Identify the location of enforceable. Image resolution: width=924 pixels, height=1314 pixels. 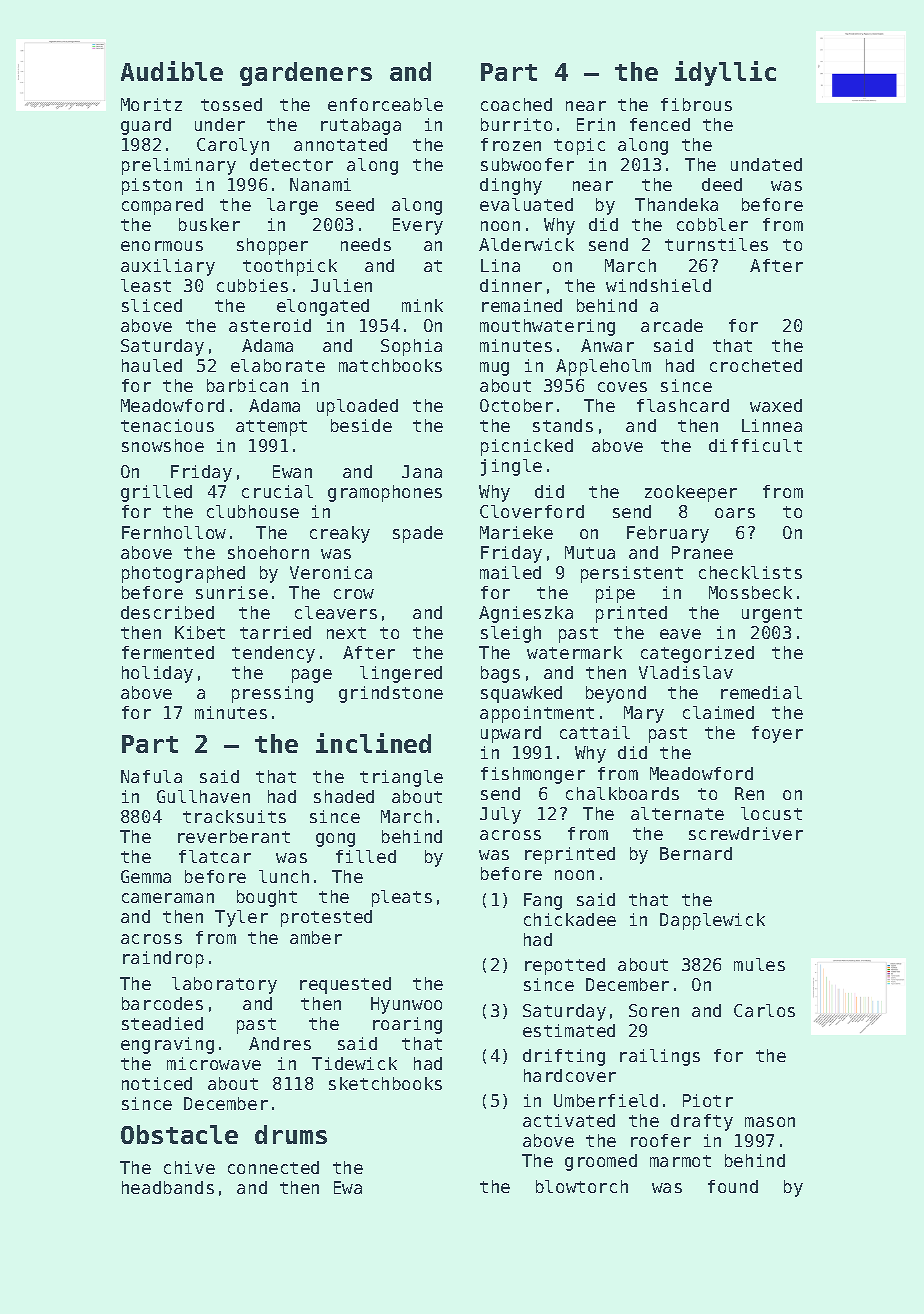
(385, 104).
